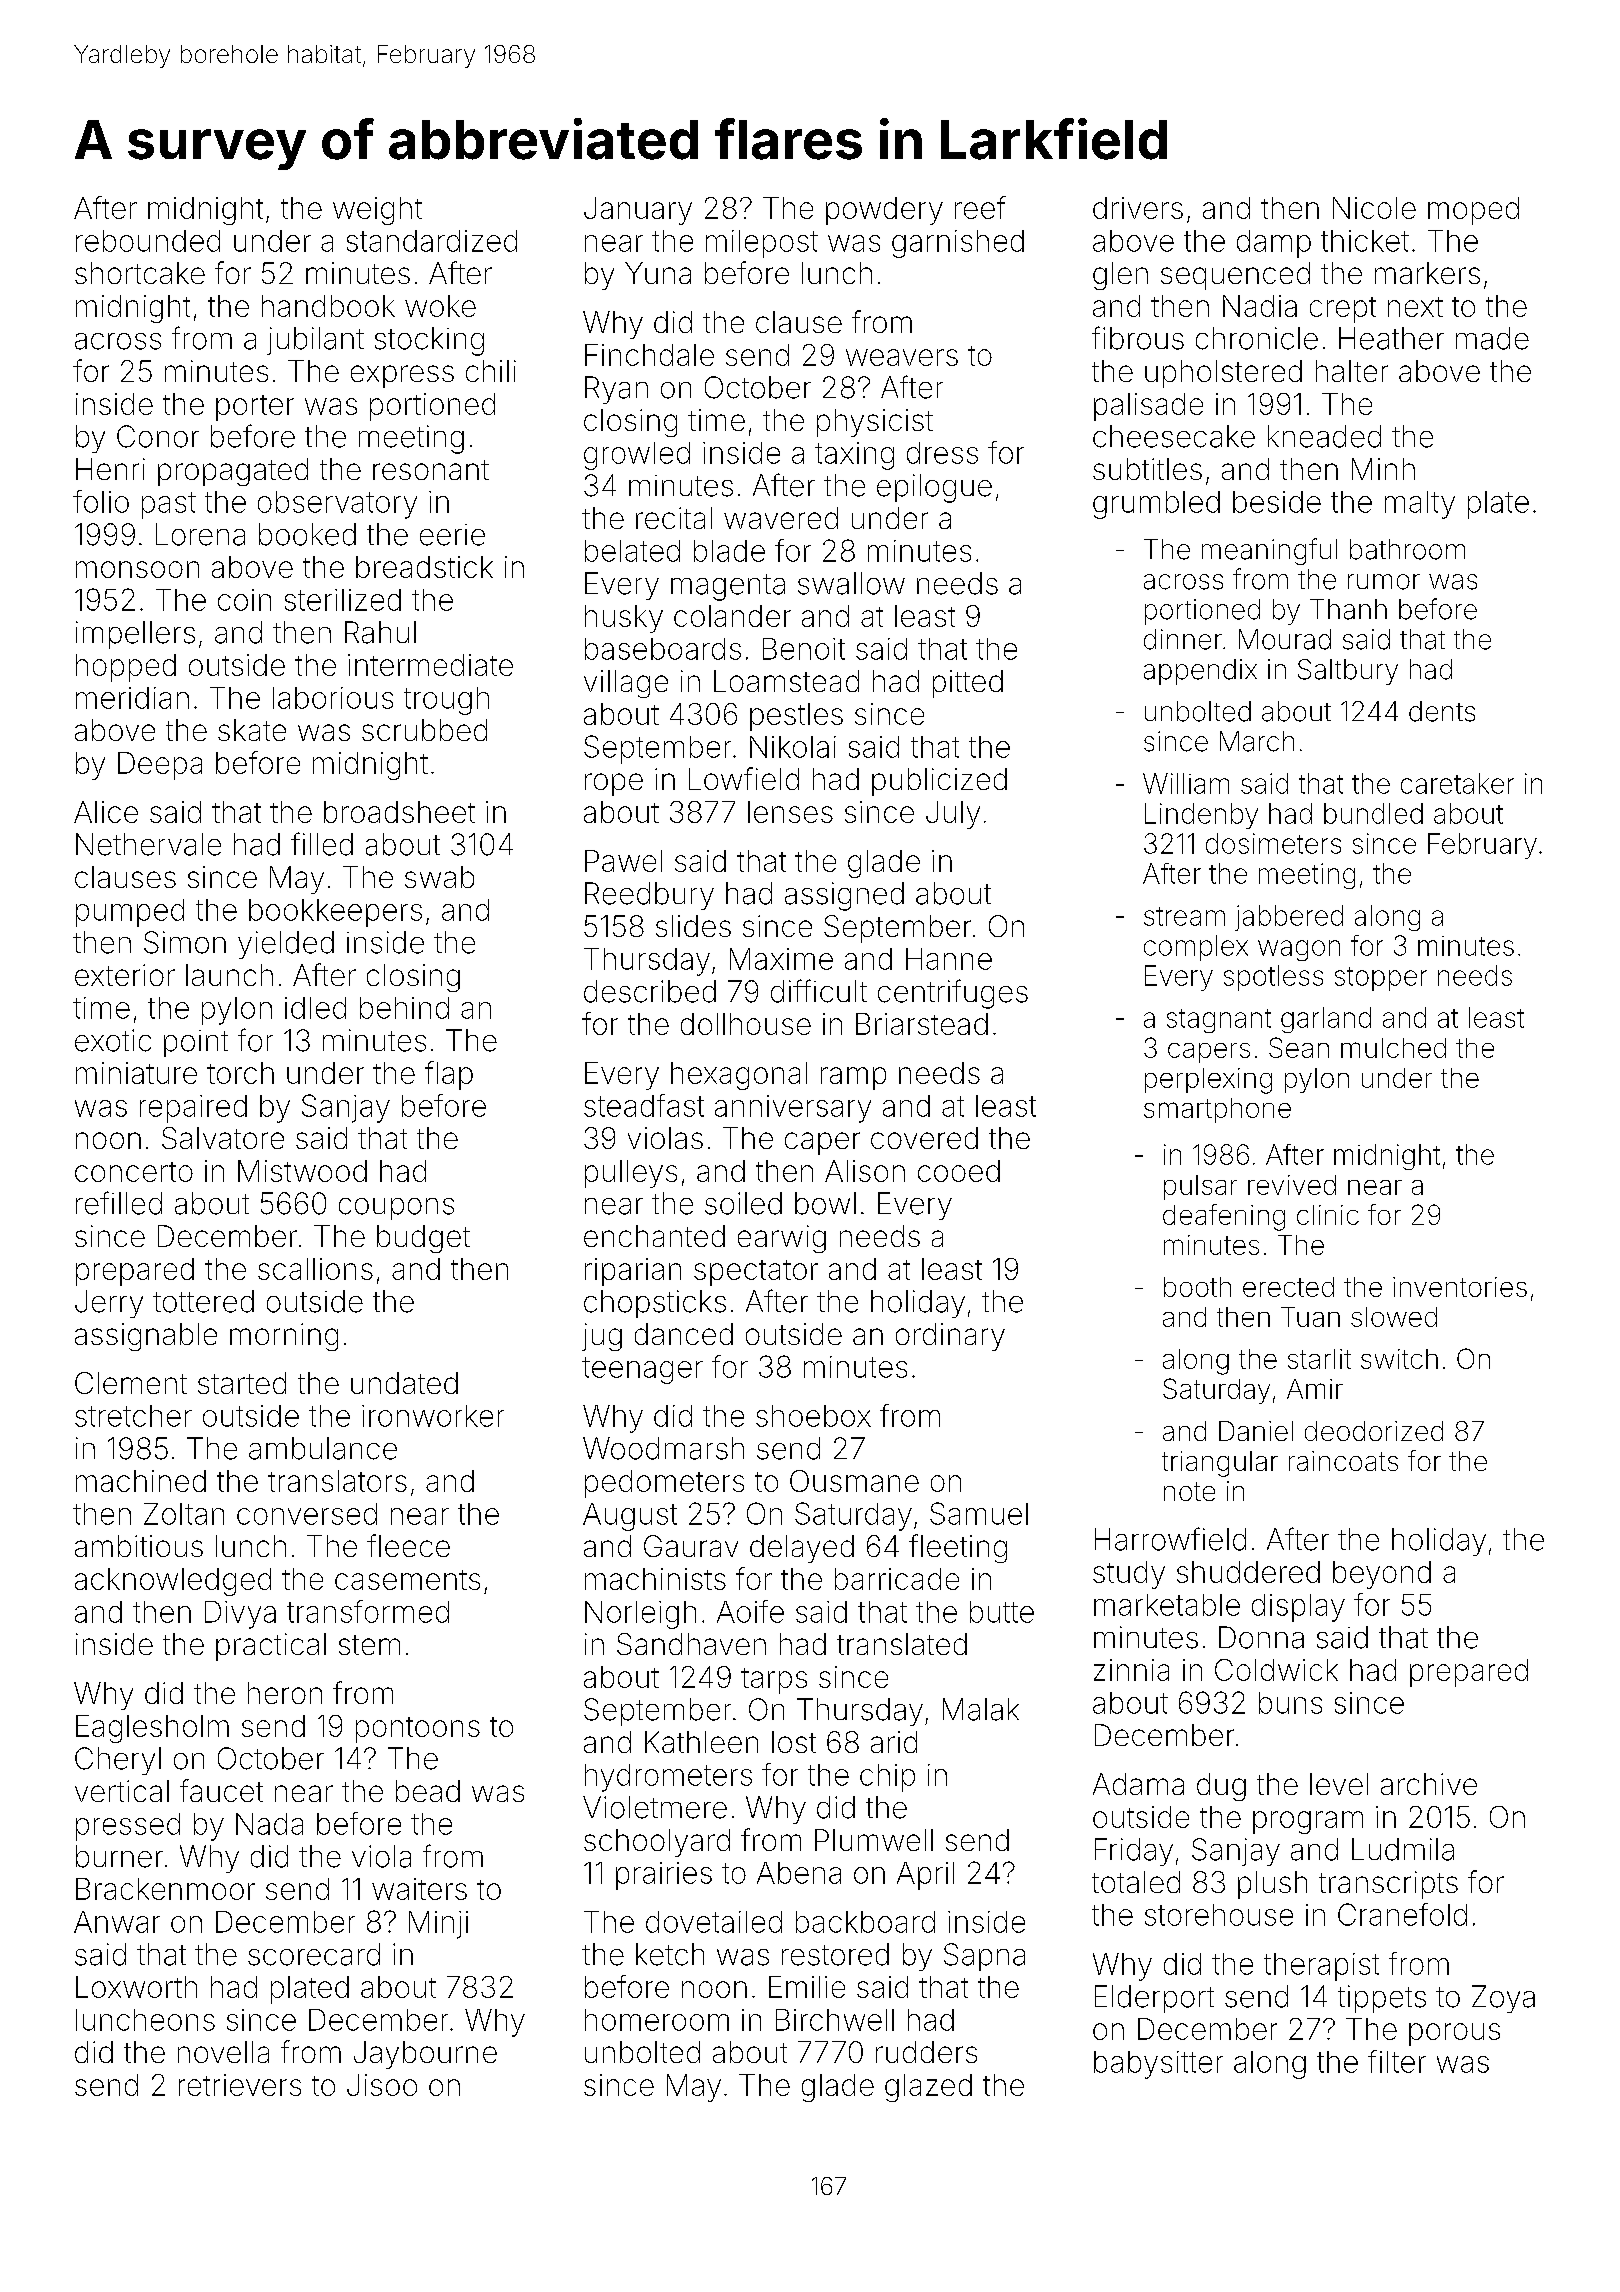  Describe the element at coordinates (165, 1889) in the screenshot. I see `Brackenmoor` at that location.
